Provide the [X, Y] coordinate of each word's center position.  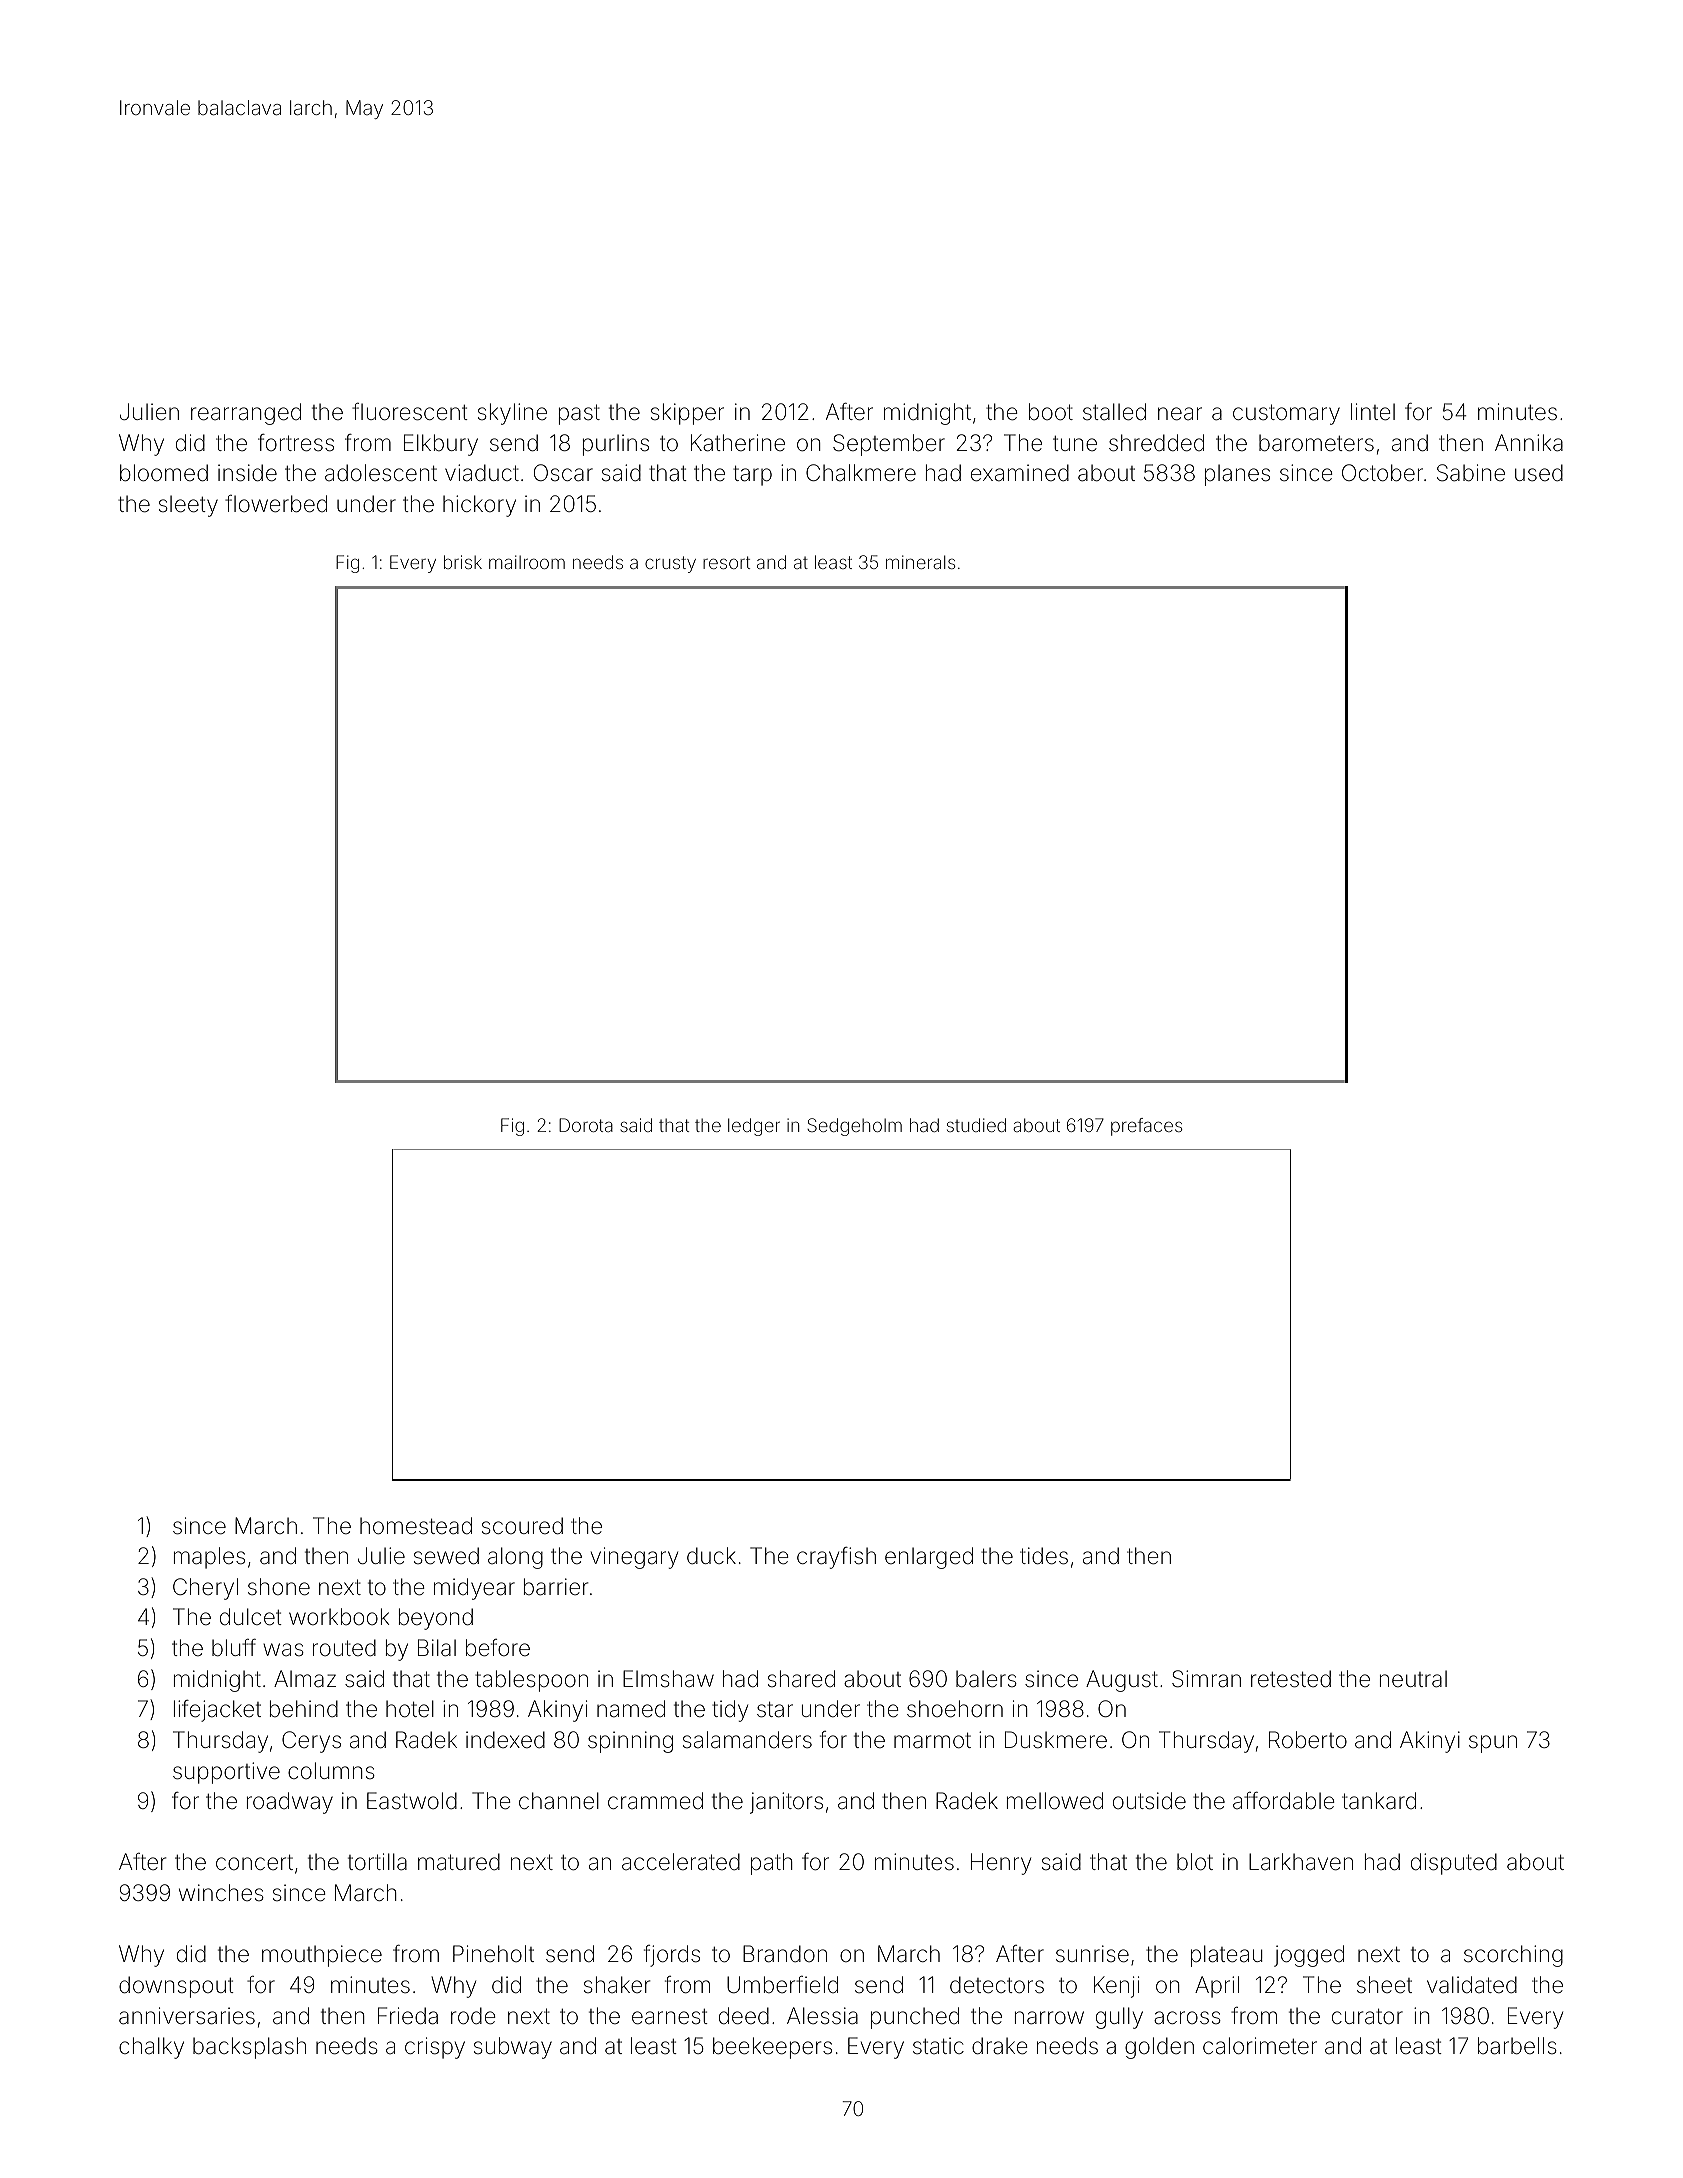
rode [473, 2016]
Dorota [586, 1125]
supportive [226, 1773]
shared [801, 1679]
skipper [687, 414]
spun [1493, 1744]
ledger [754, 1127]
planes [1237, 475]
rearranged [246, 414]
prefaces [1146, 1127]
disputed [1454, 1864]
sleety [188, 506]
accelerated [681, 1862]
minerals [920, 562]
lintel [1373, 412]
